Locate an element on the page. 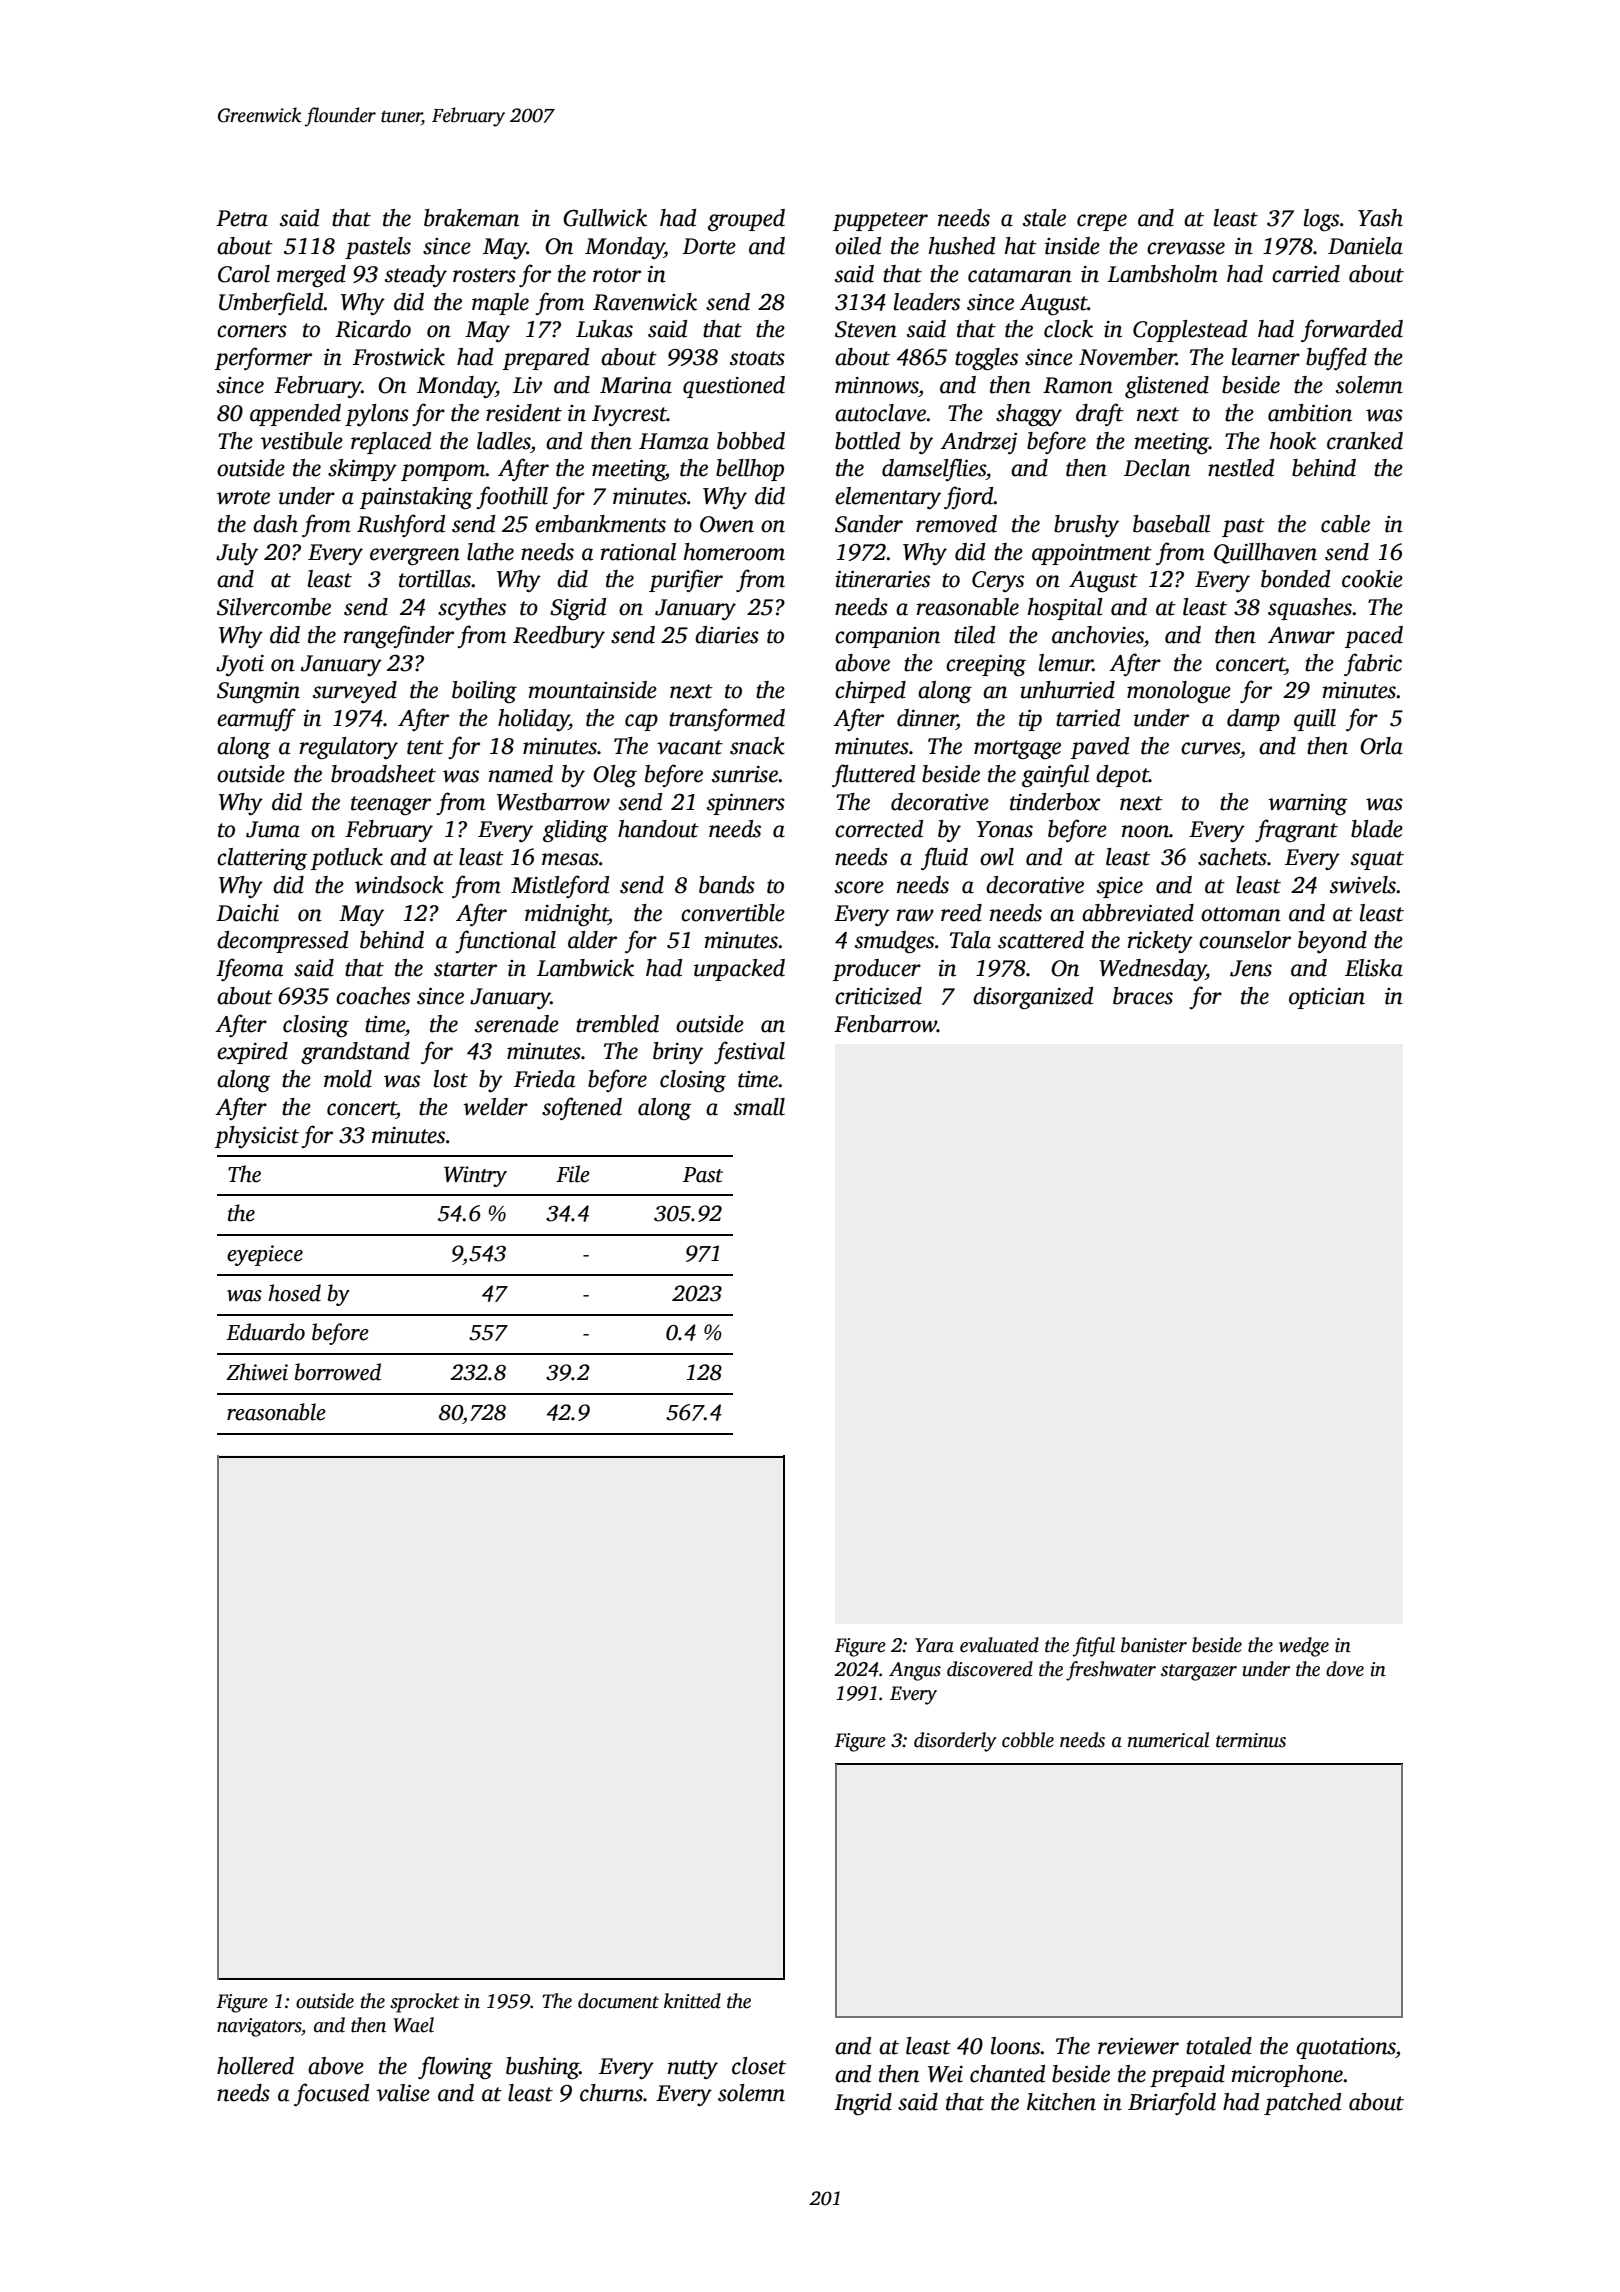 The image size is (1620, 2292). borrowed is located at coordinates (338, 1372).
